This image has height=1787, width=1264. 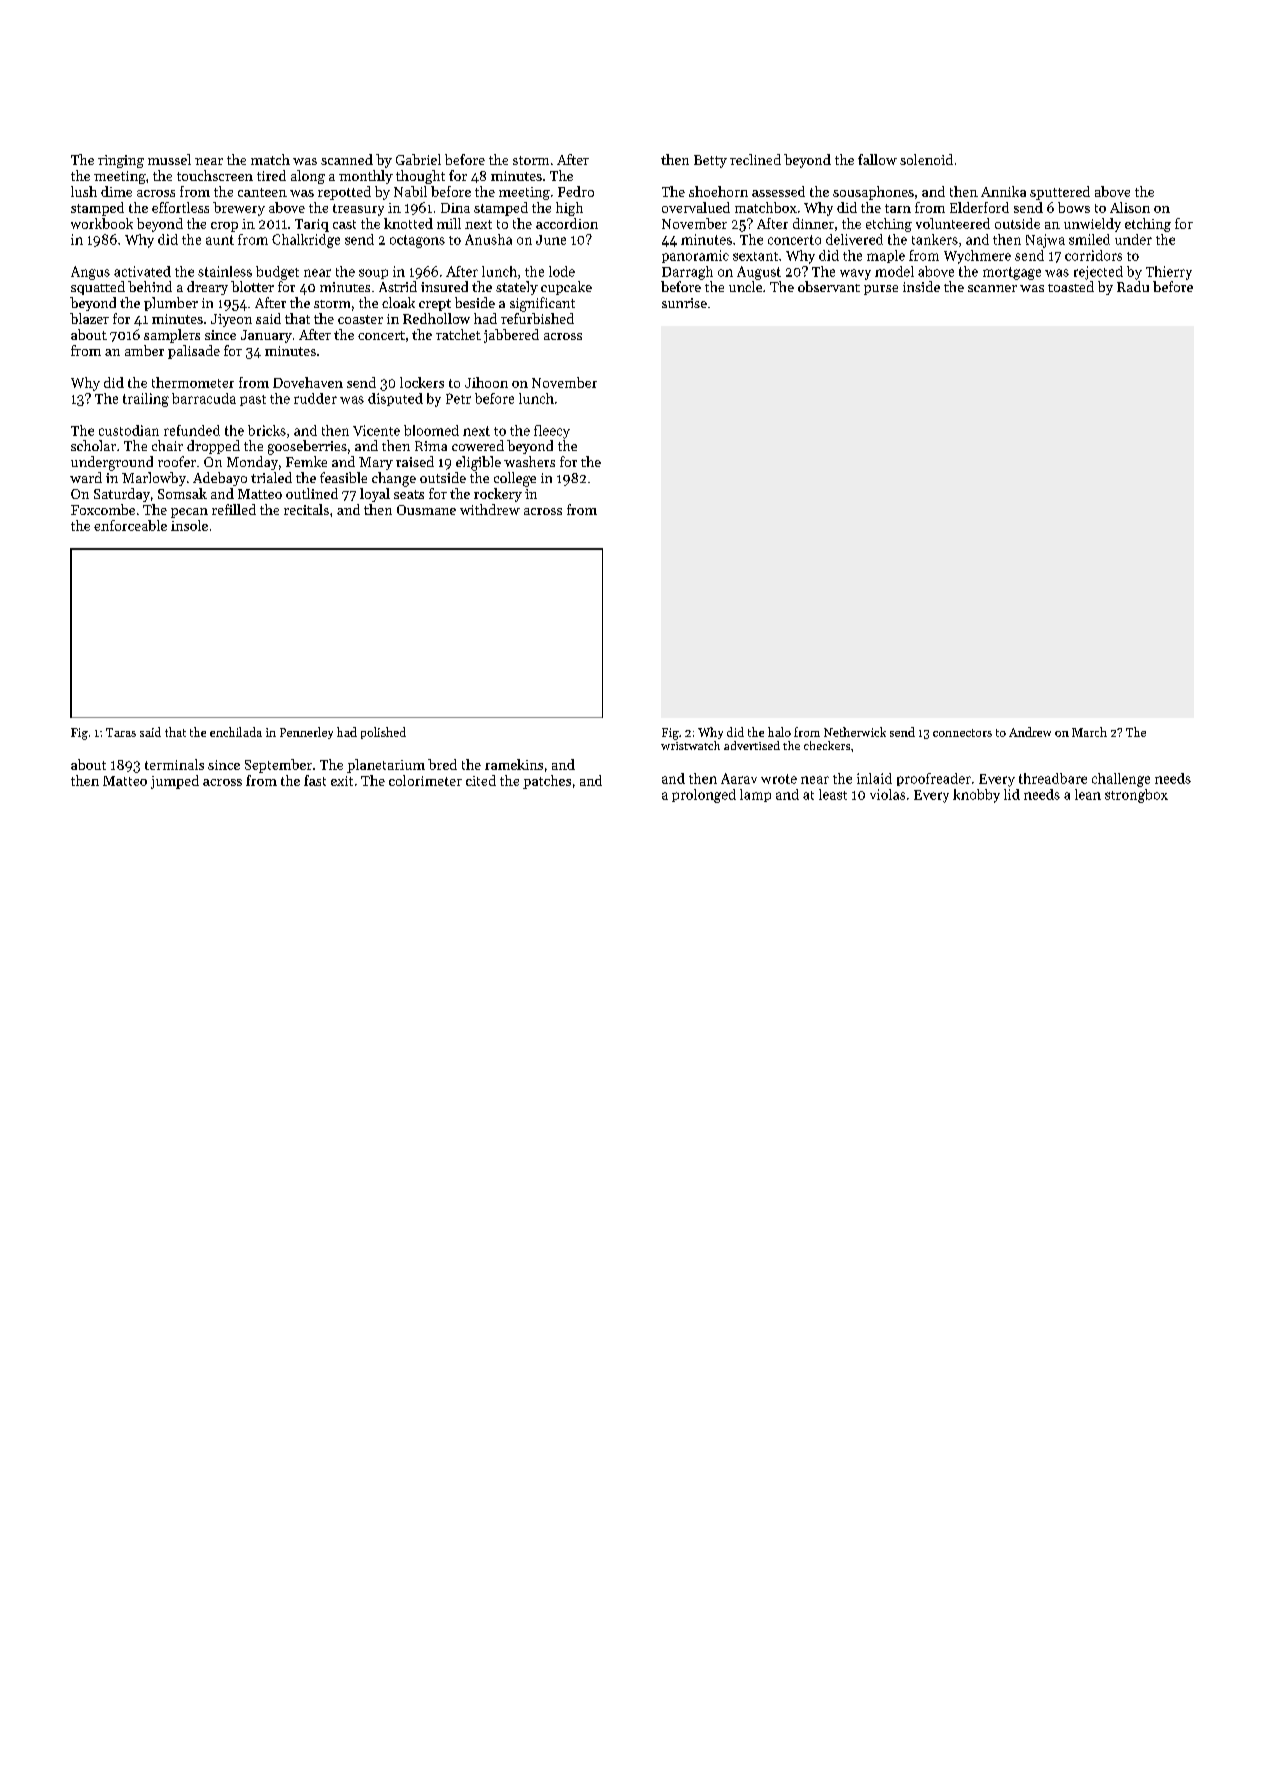 What do you see at coordinates (552, 432) in the image?
I see `fleecy` at bounding box center [552, 432].
